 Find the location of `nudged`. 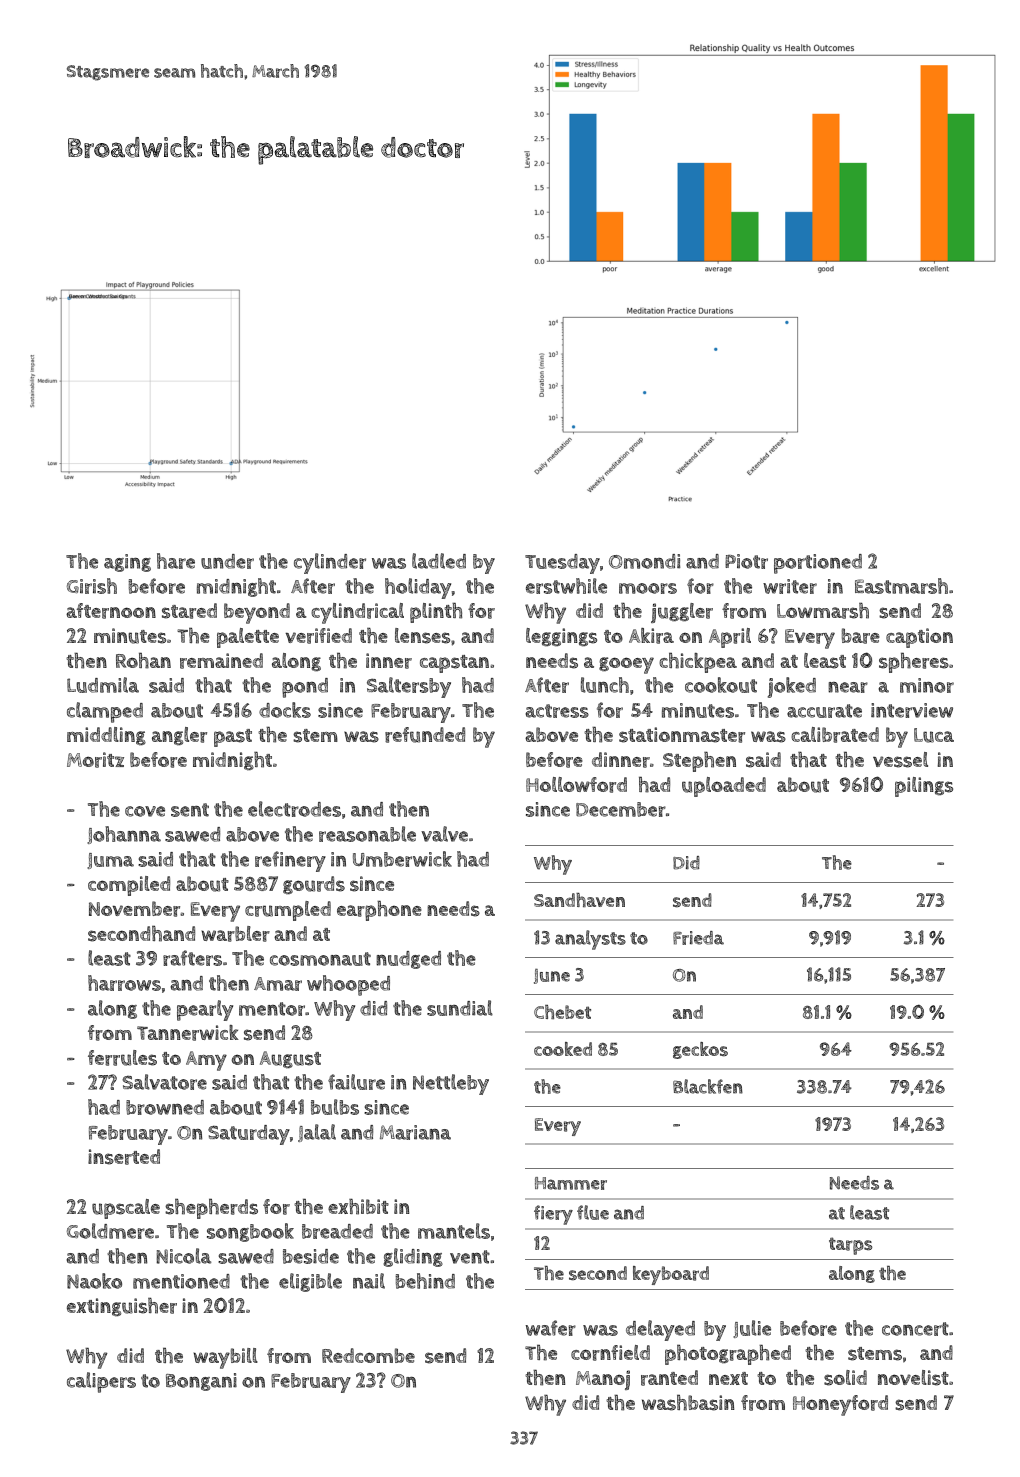

nudged is located at coordinates (408, 960).
